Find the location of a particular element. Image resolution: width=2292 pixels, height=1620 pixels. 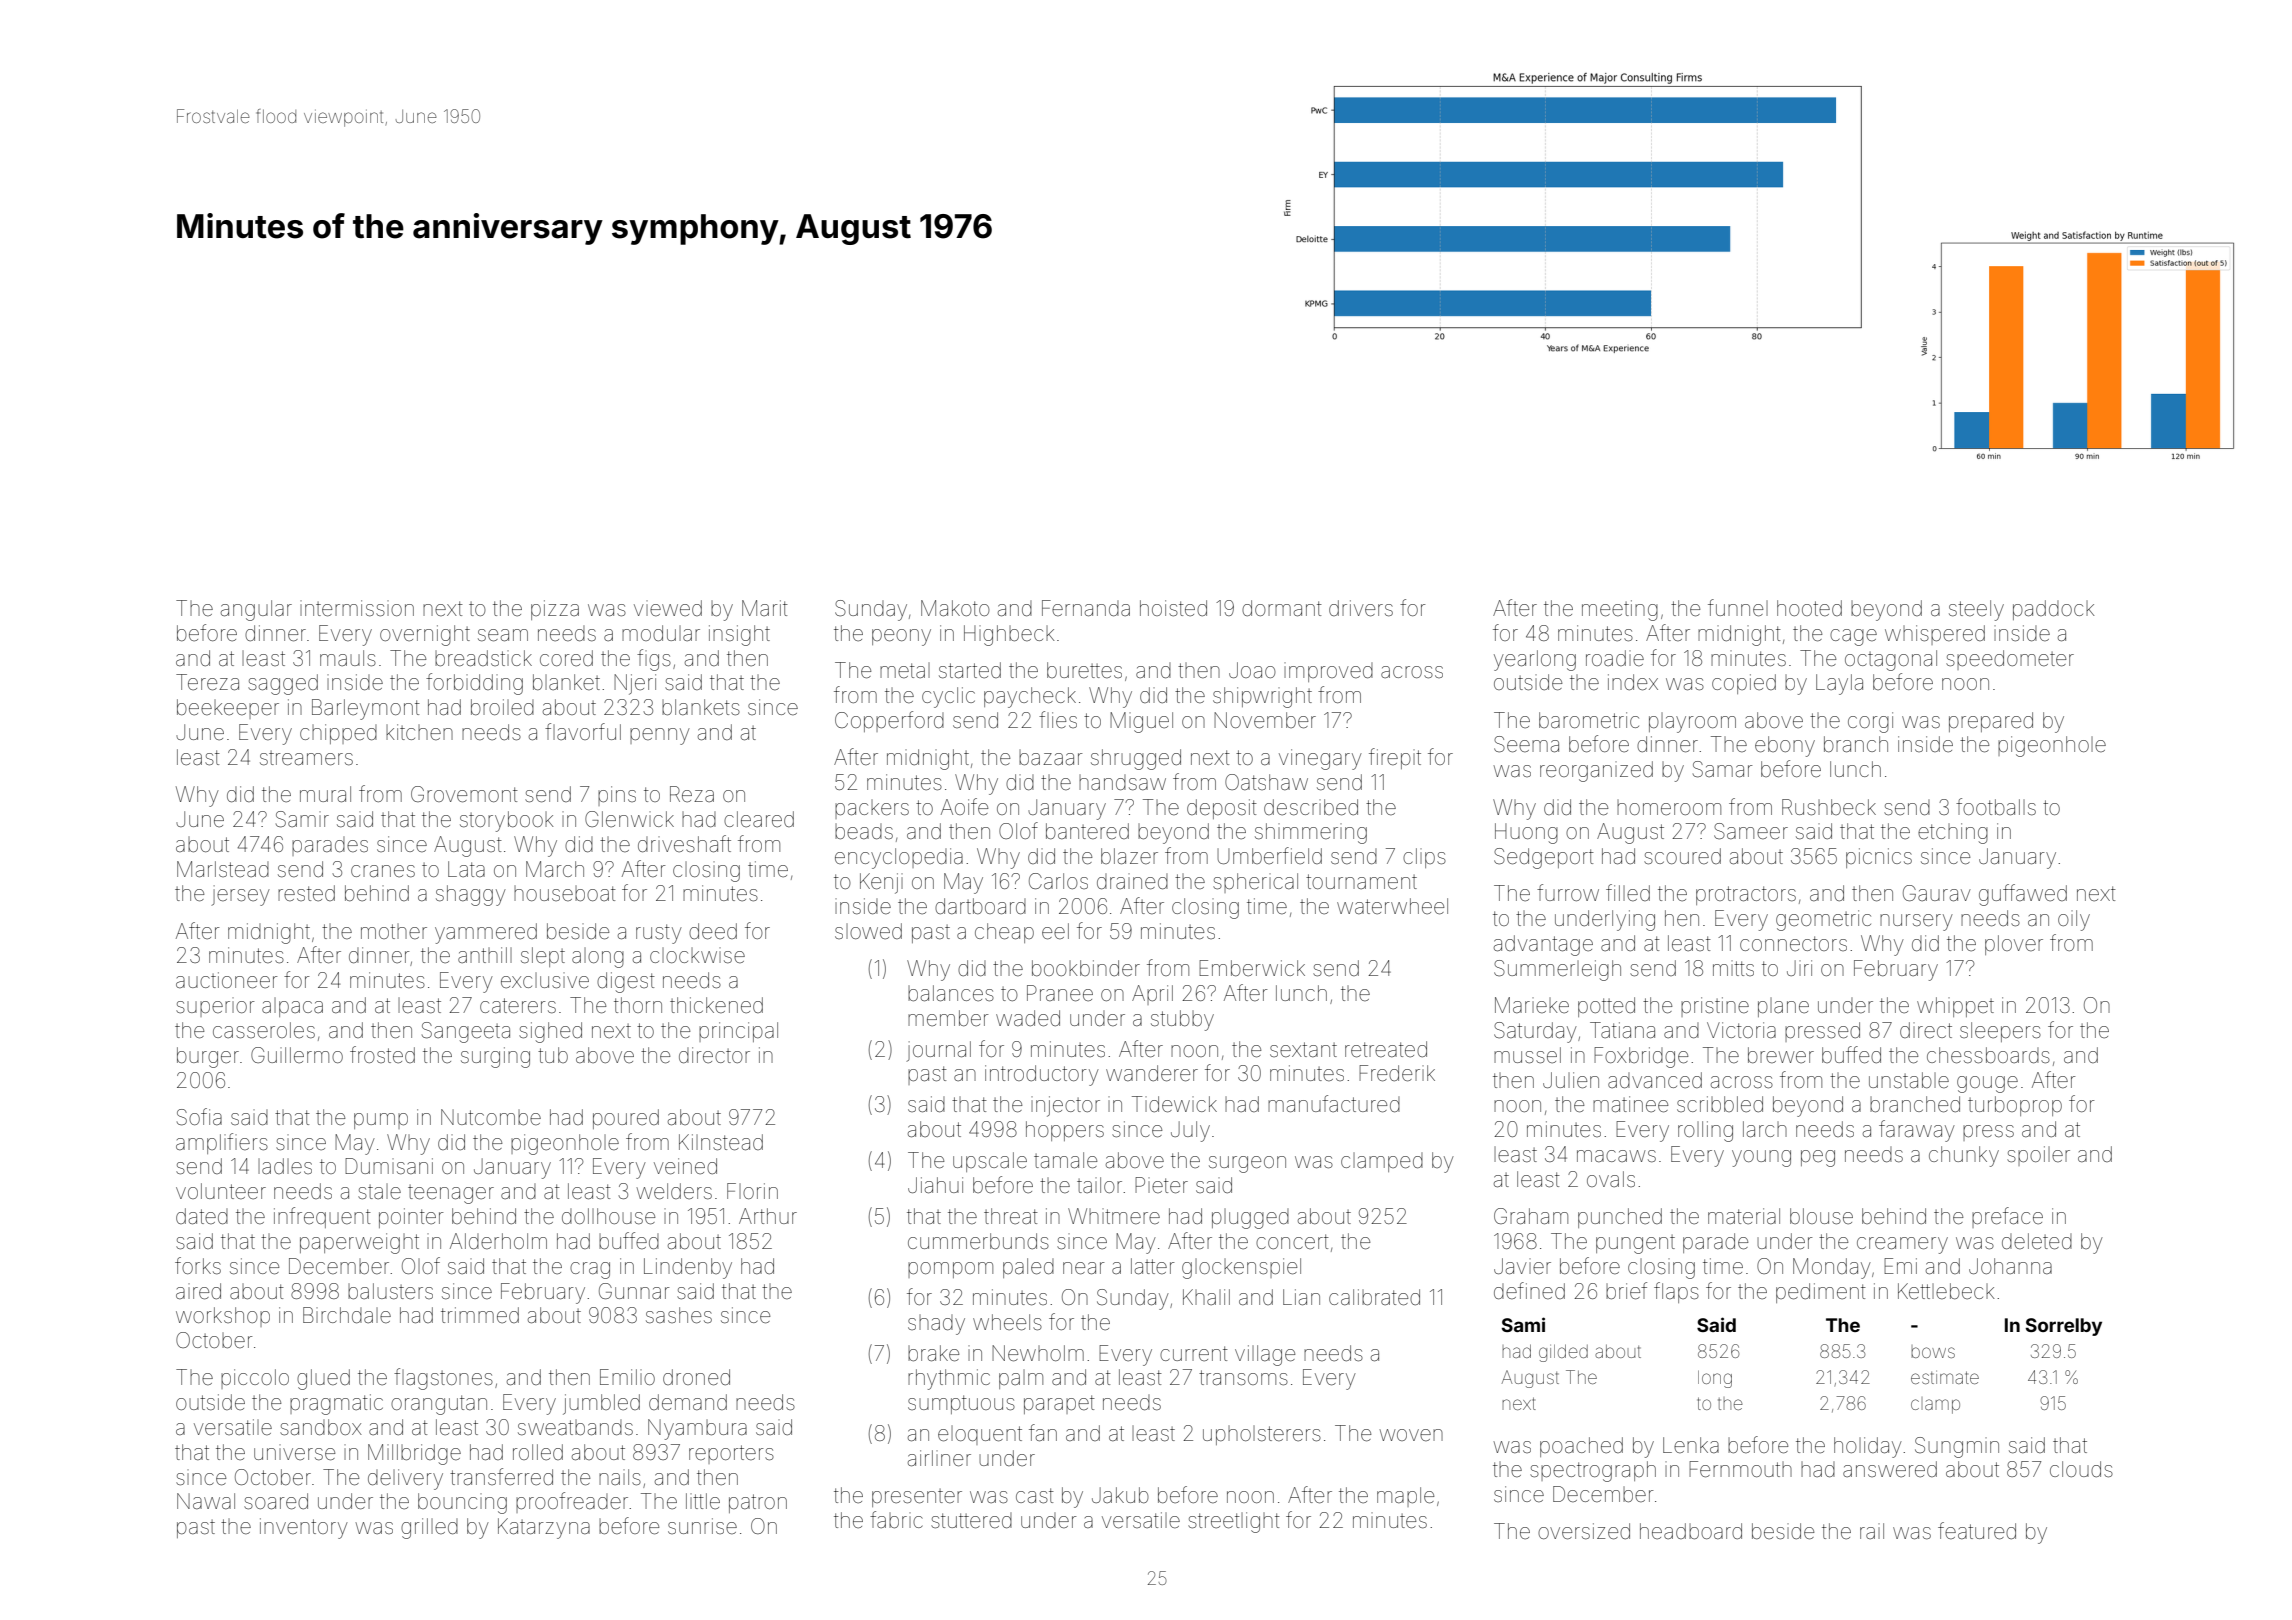

plover is located at coordinates (2014, 945).
